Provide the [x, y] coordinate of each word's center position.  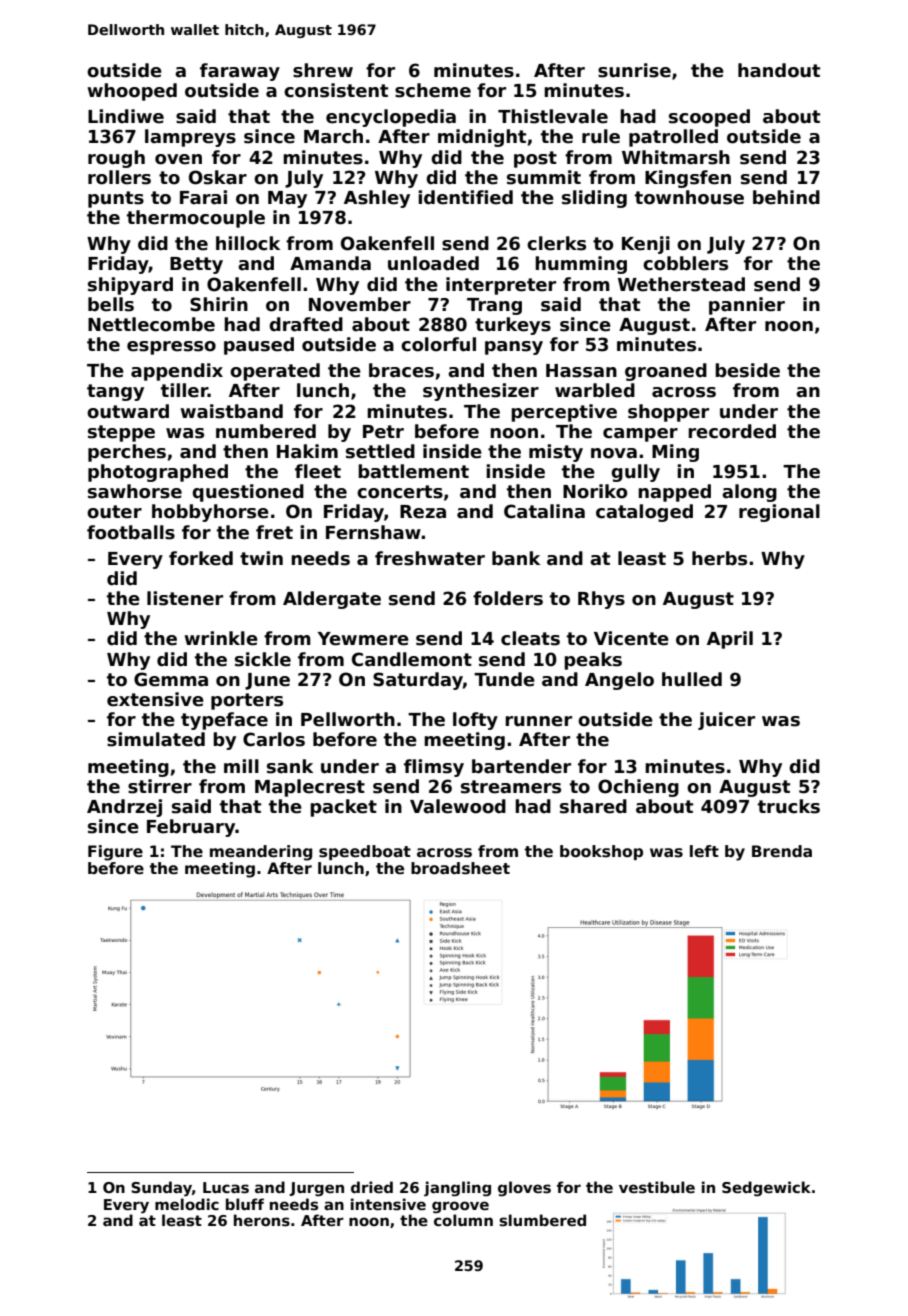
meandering [261, 853]
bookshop [601, 852]
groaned [666, 372]
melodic [187, 1204]
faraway [240, 72]
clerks [556, 243]
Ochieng [638, 788]
